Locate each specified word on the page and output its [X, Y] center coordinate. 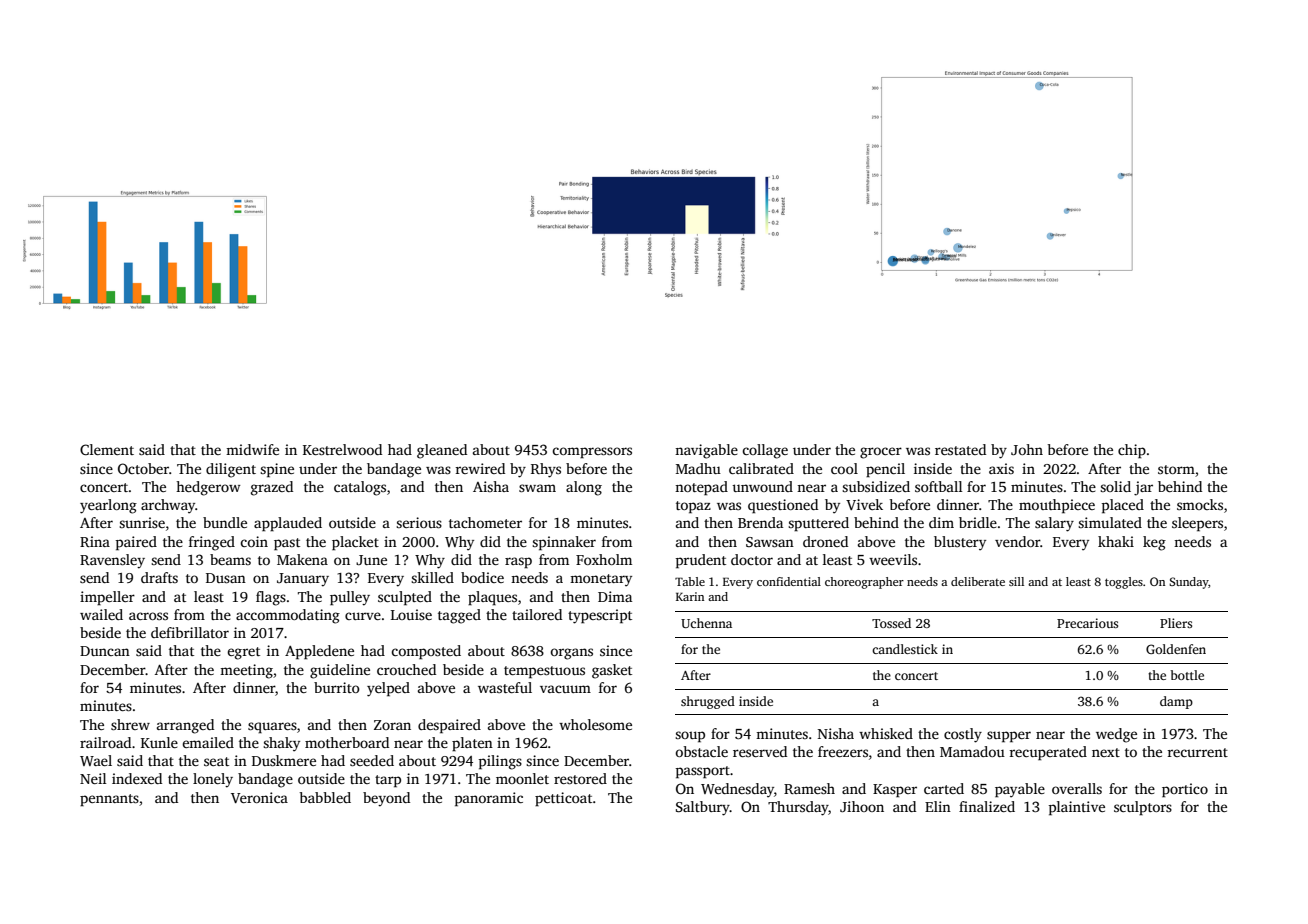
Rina [95, 541]
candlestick [905, 649]
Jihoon [862, 806]
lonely [213, 780]
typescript [600, 616]
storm [1176, 469]
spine [277, 470]
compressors [592, 453]
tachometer [485, 522]
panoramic [489, 799]
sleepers [1197, 524]
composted [426, 652]
